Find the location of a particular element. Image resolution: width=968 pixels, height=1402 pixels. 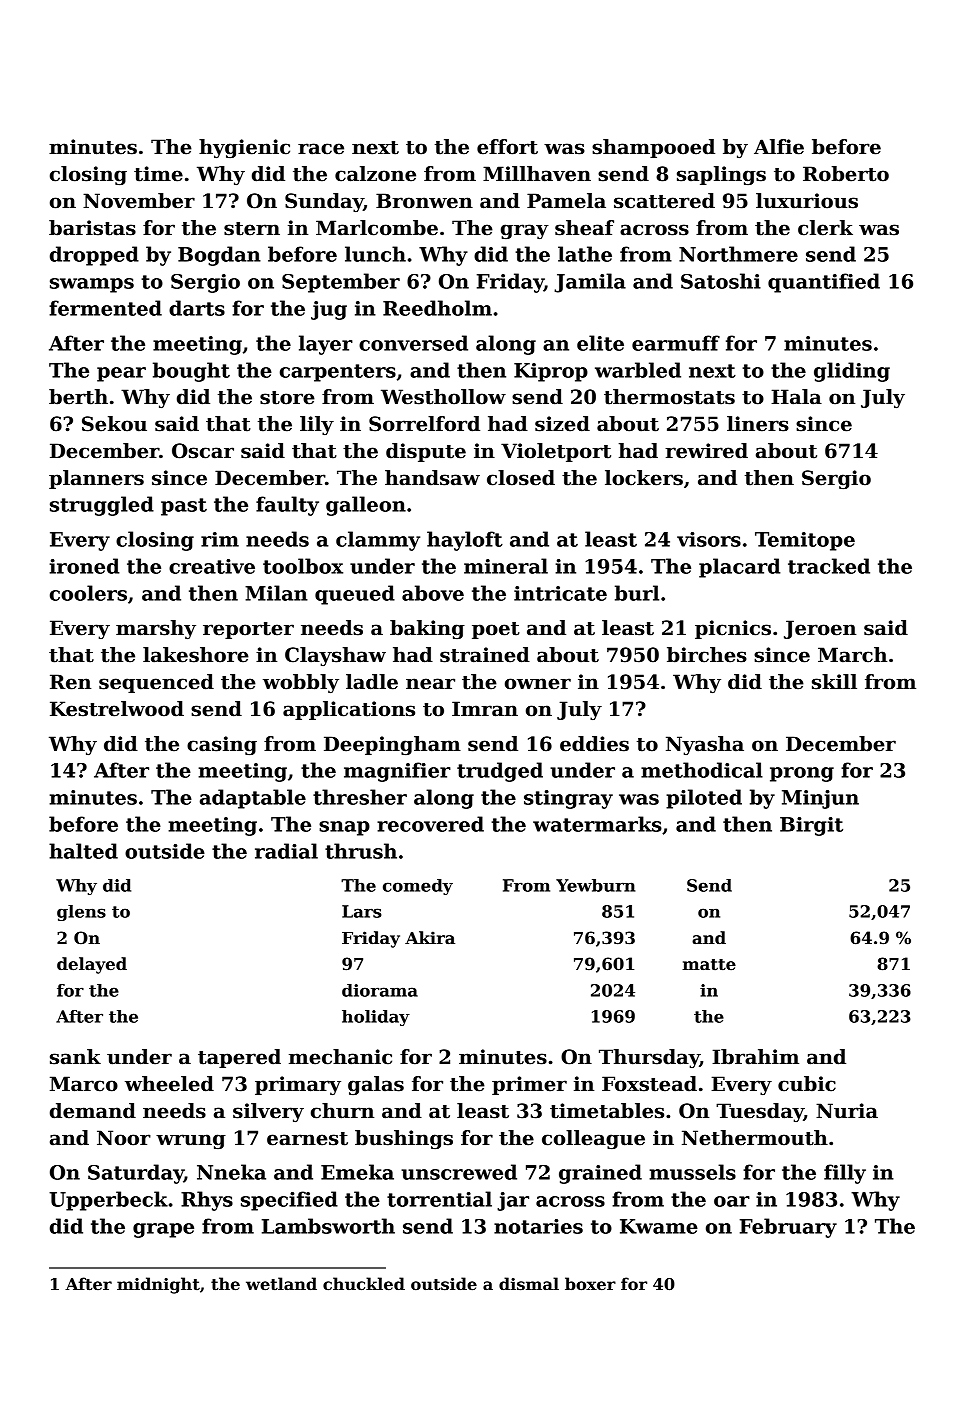

adaptable is located at coordinates (253, 799).
